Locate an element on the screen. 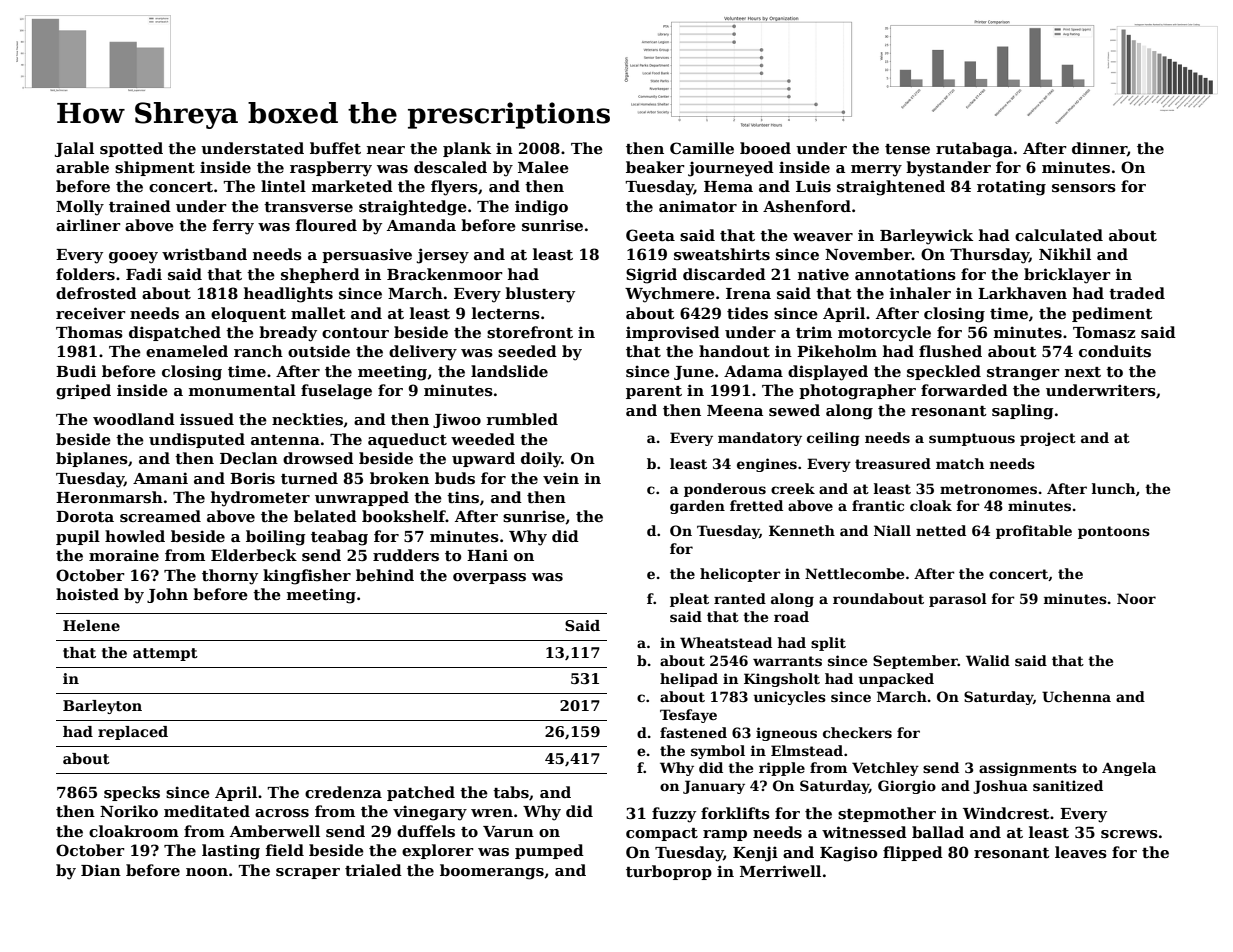 This screenshot has height=952, width=1233. forwarded is located at coordinates (964, 390).
